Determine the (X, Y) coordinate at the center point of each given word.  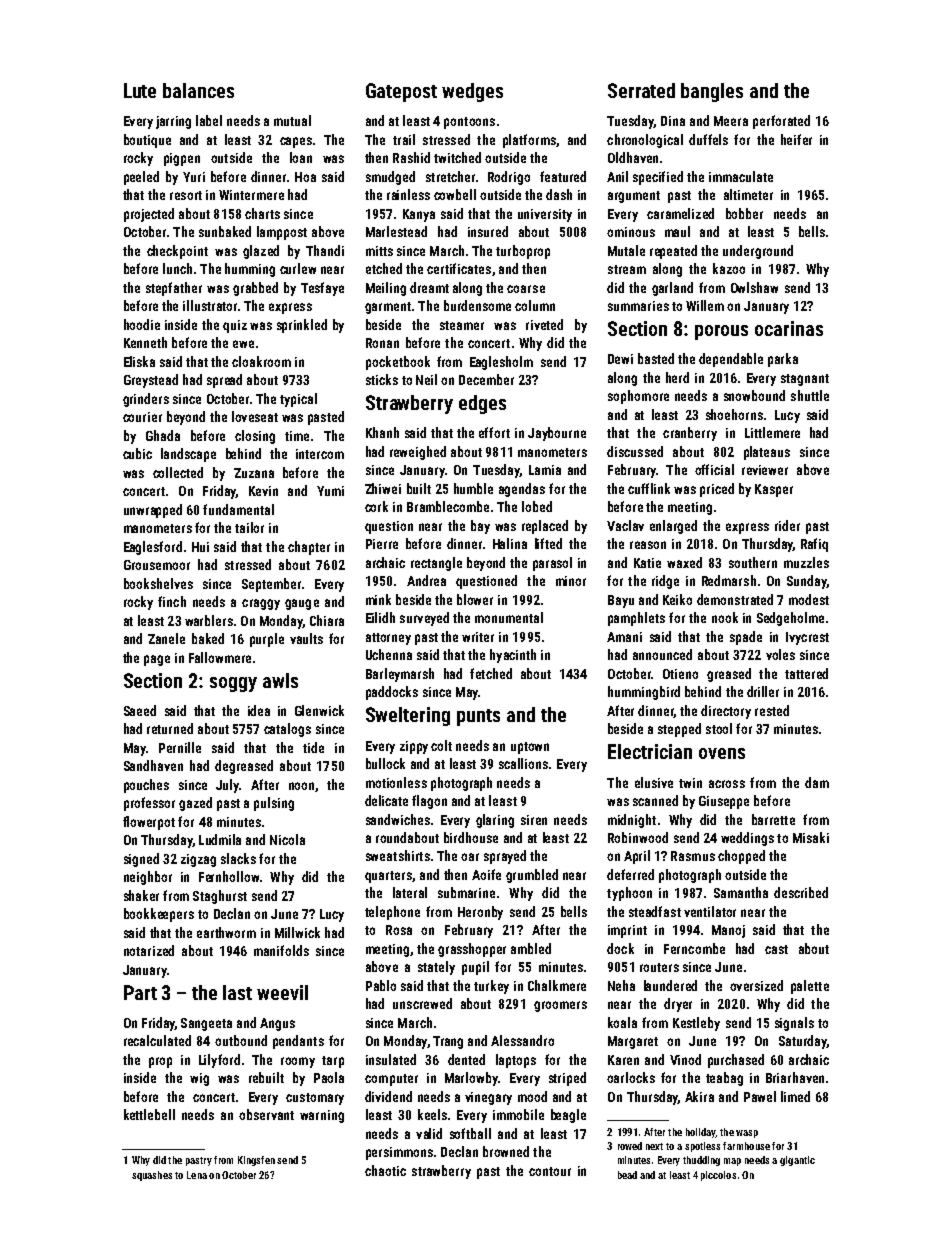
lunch (177, 268)
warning (322, 1116)
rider (787, 525)
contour (550, 1171)
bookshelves (158, 583)
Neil (426, 379)
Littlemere (772, 432)
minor (571, 581)
